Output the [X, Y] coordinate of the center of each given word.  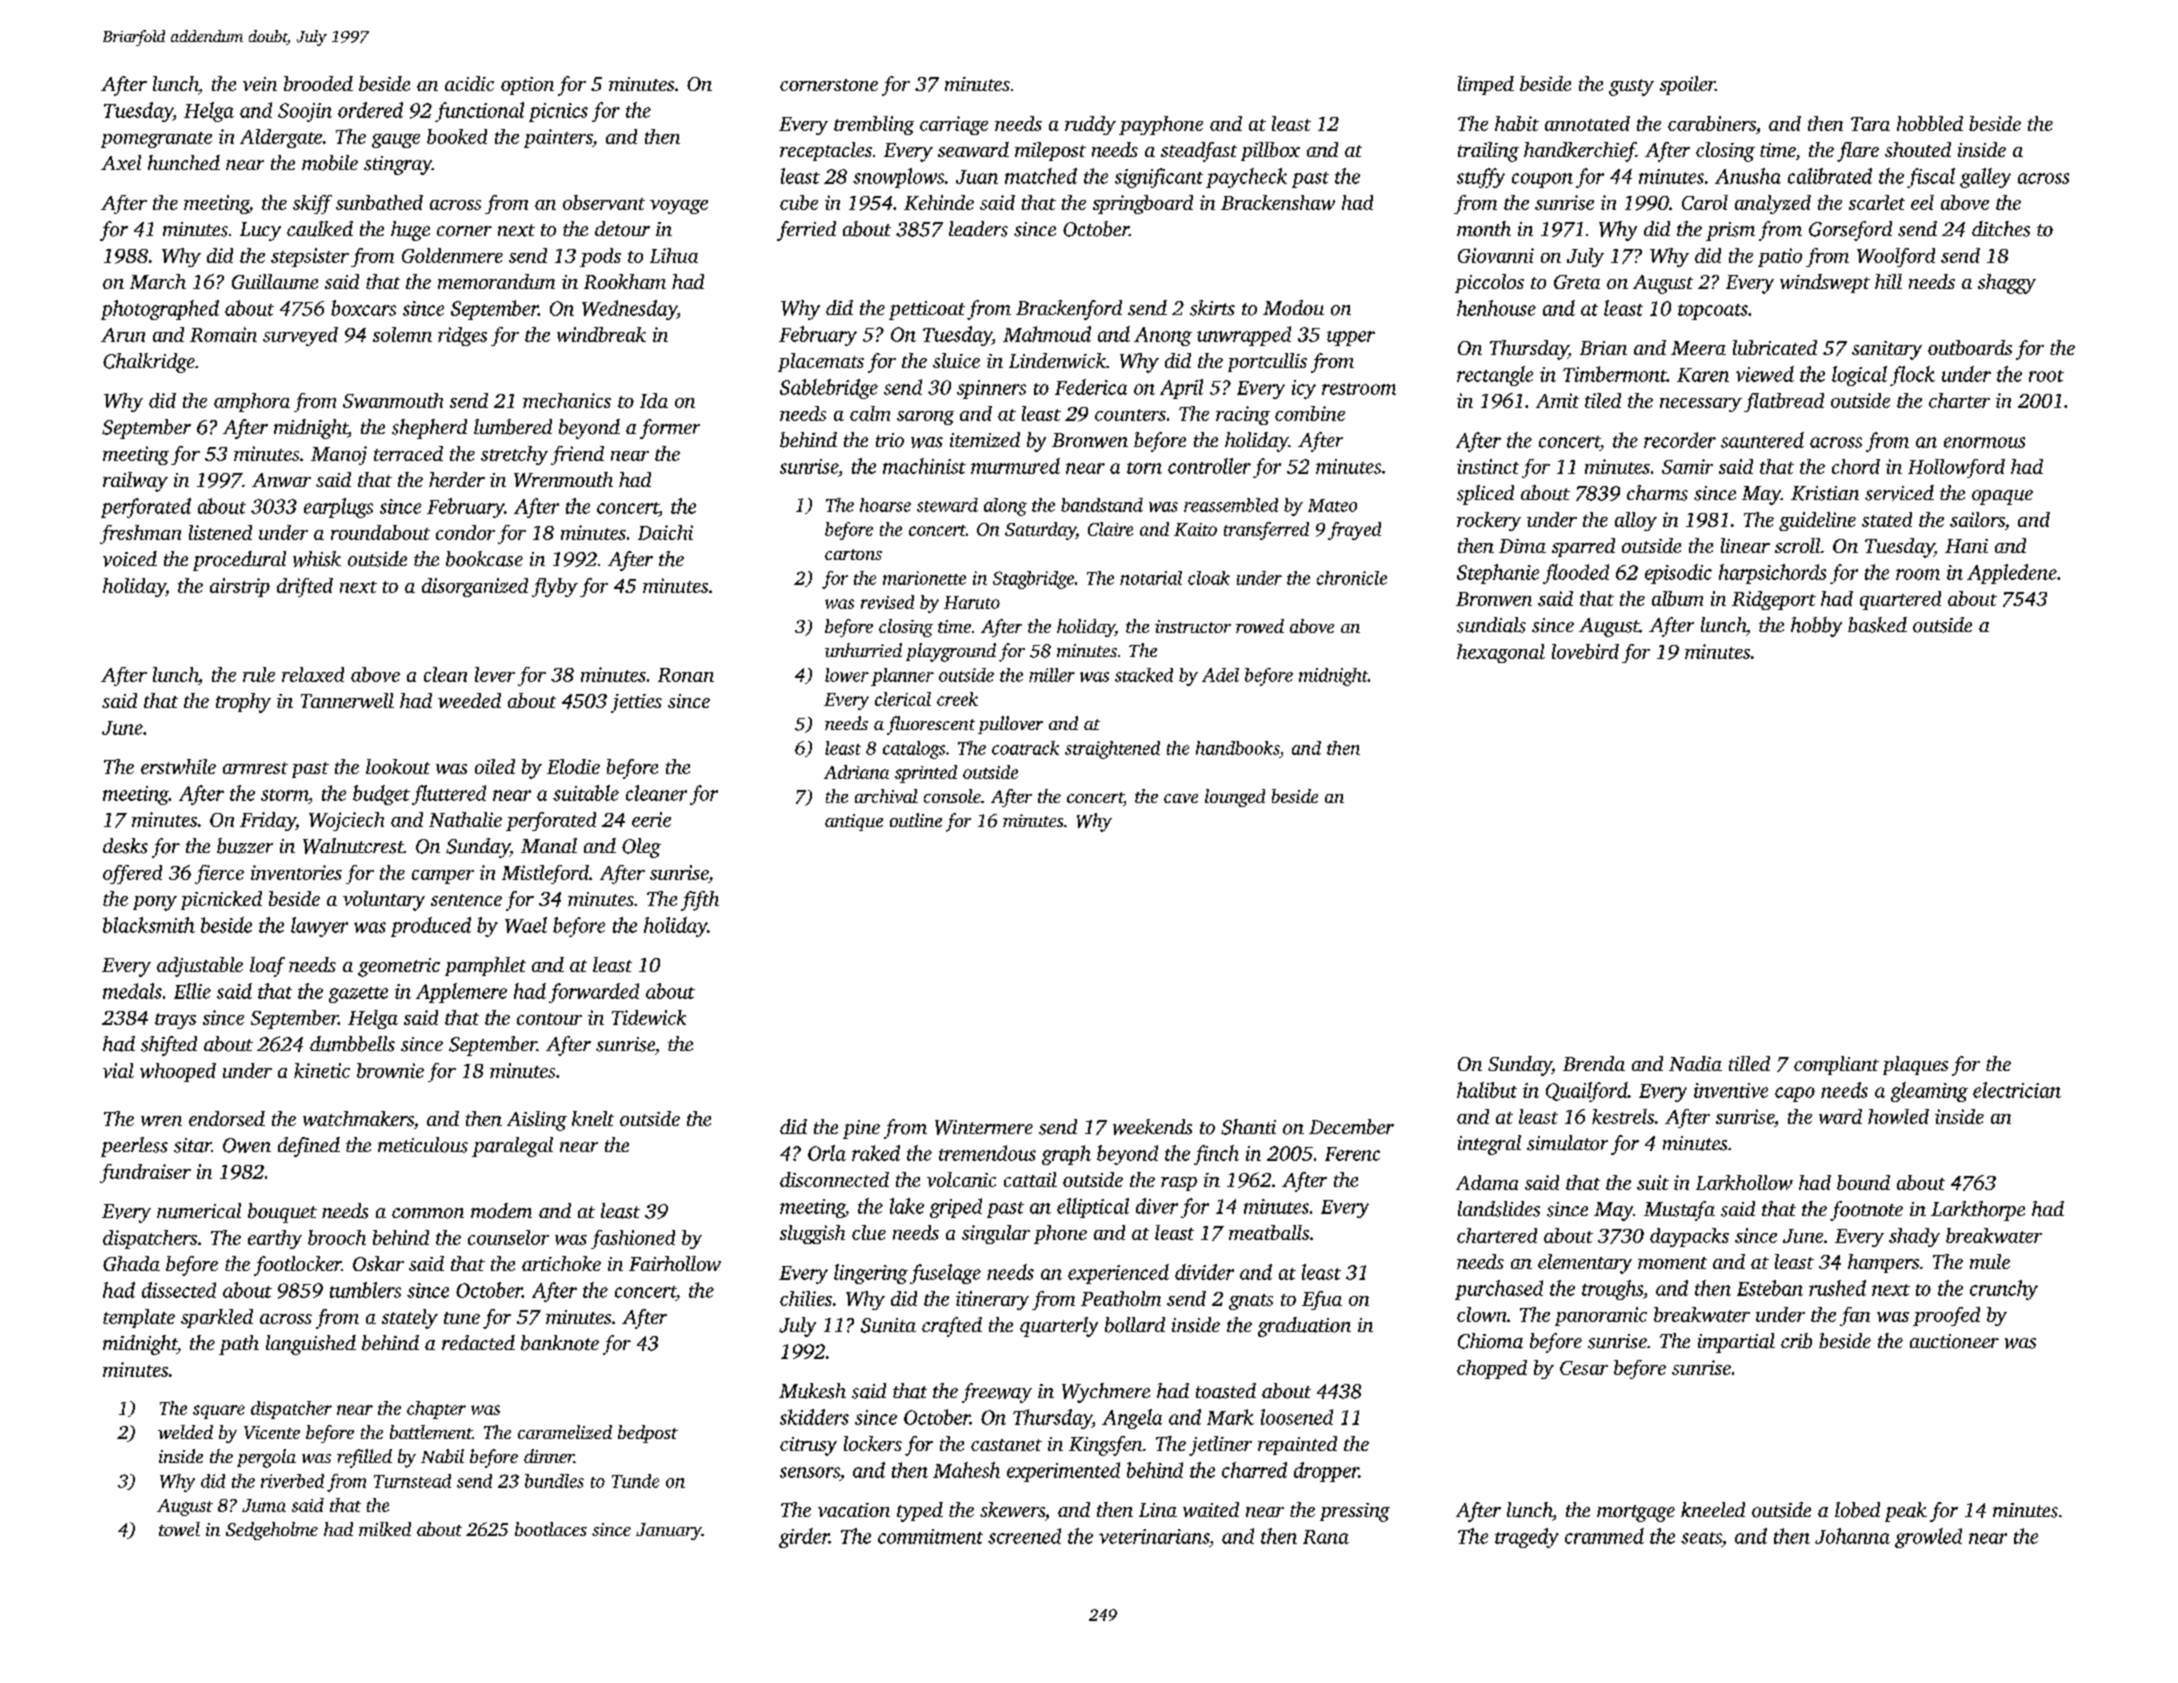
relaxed [313, 674]
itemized [985, 439]
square [219, 1412]
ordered [370, 110]
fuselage [945, 1274]
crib [1796, 1341]
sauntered [1762, 440]
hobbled [1930, 123]
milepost [1050, 151]
